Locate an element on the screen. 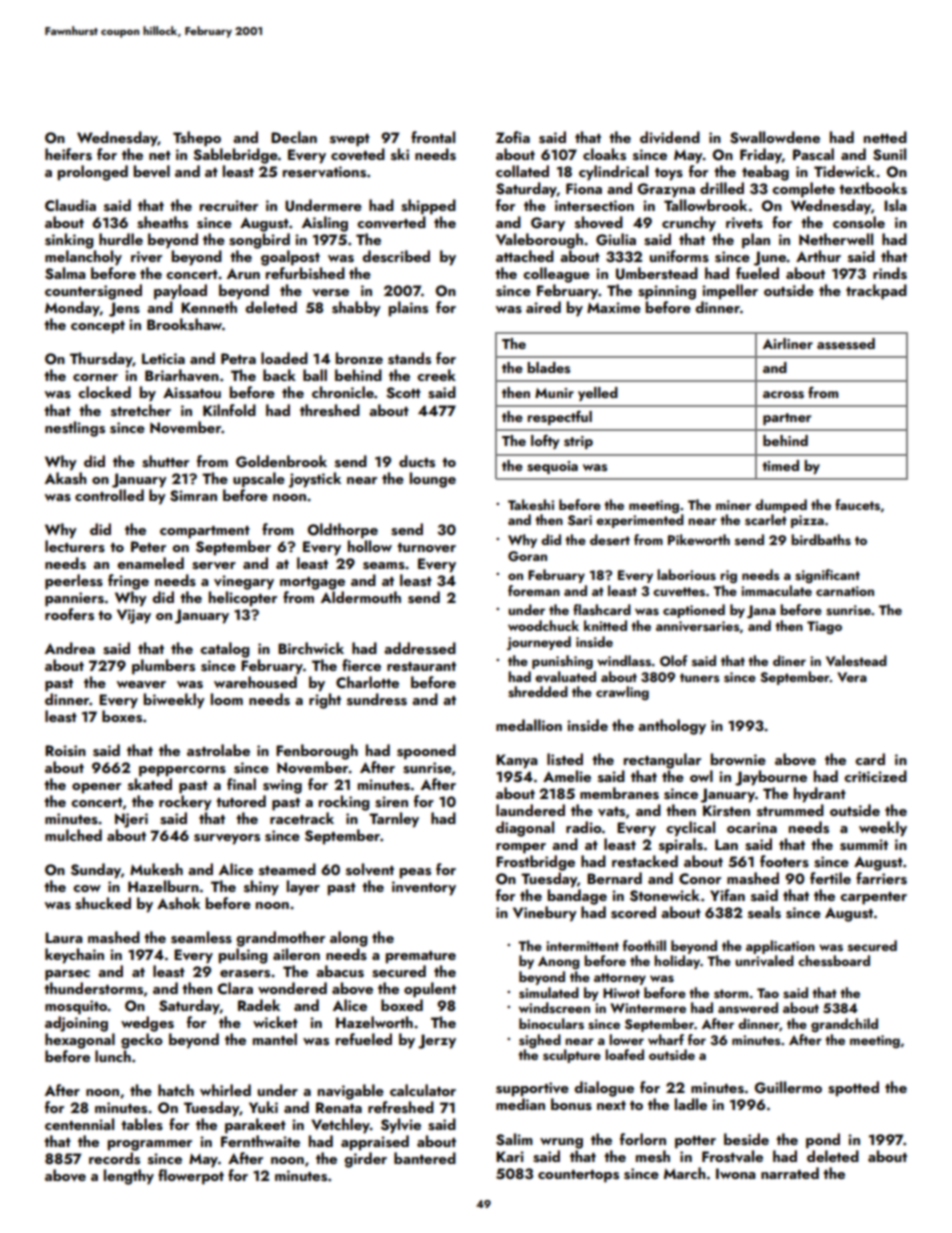 This screenshot has height=1233, width=952. mulched is located at coordinates (73, 835).
